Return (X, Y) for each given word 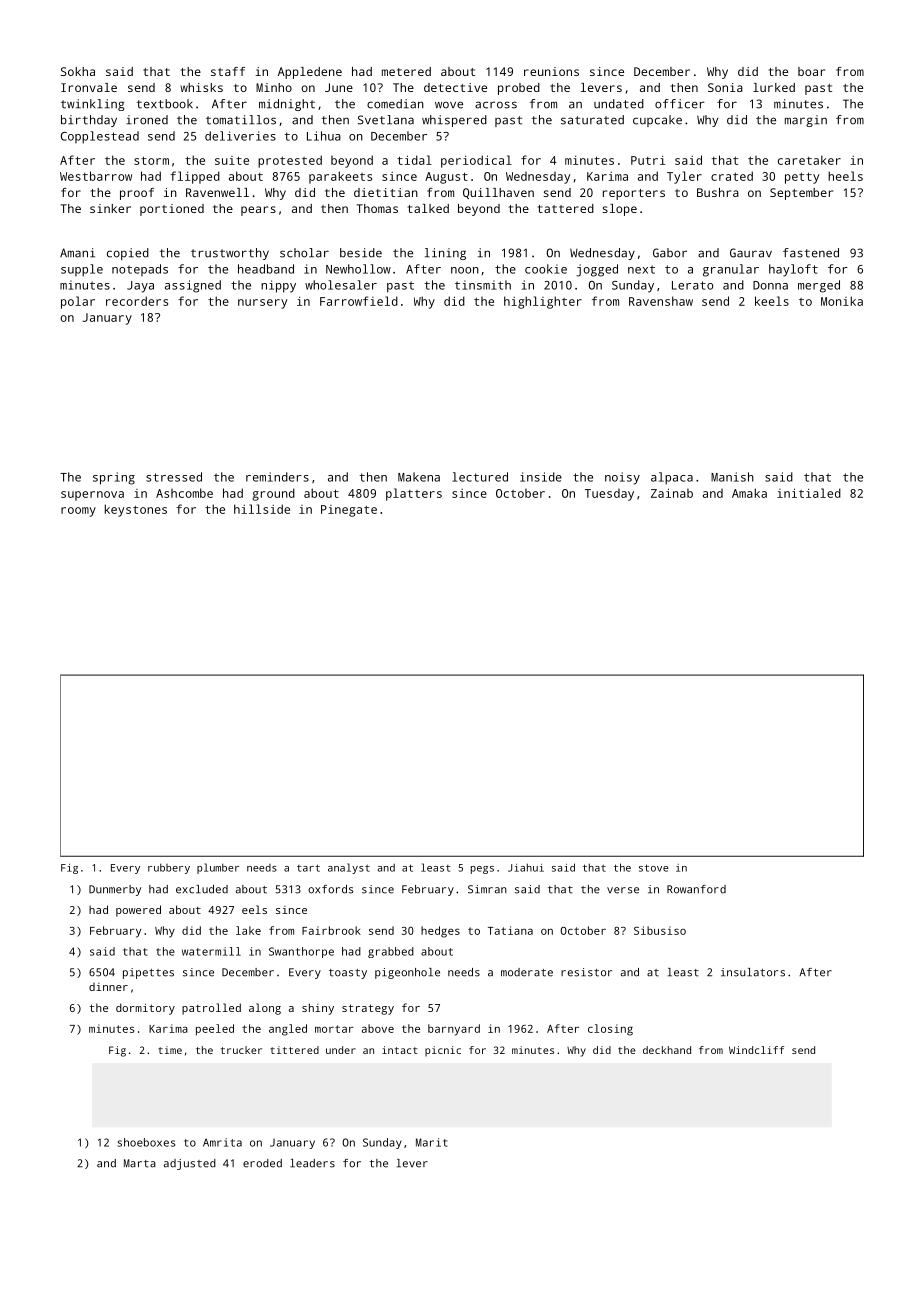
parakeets (340, 177)
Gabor (670, 253)
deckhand (667, 1050)
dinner (108, 987)
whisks (201, 87)
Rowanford (696, 889)
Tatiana (510, 930)
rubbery (169, 868)
